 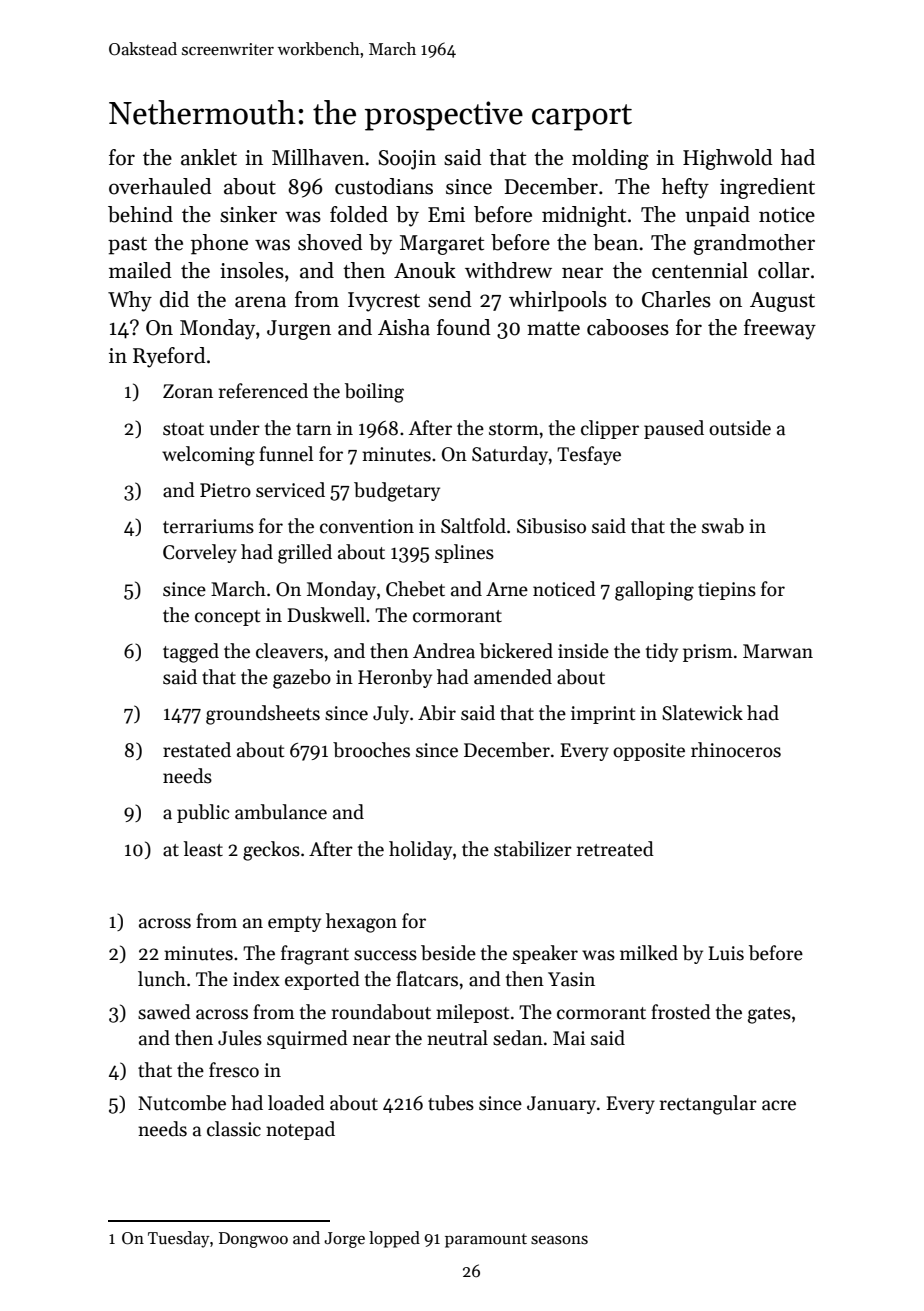 What do you see at coordinates (437, 713) in the document?
I see `Abir` at bounding box center [437, 713].
